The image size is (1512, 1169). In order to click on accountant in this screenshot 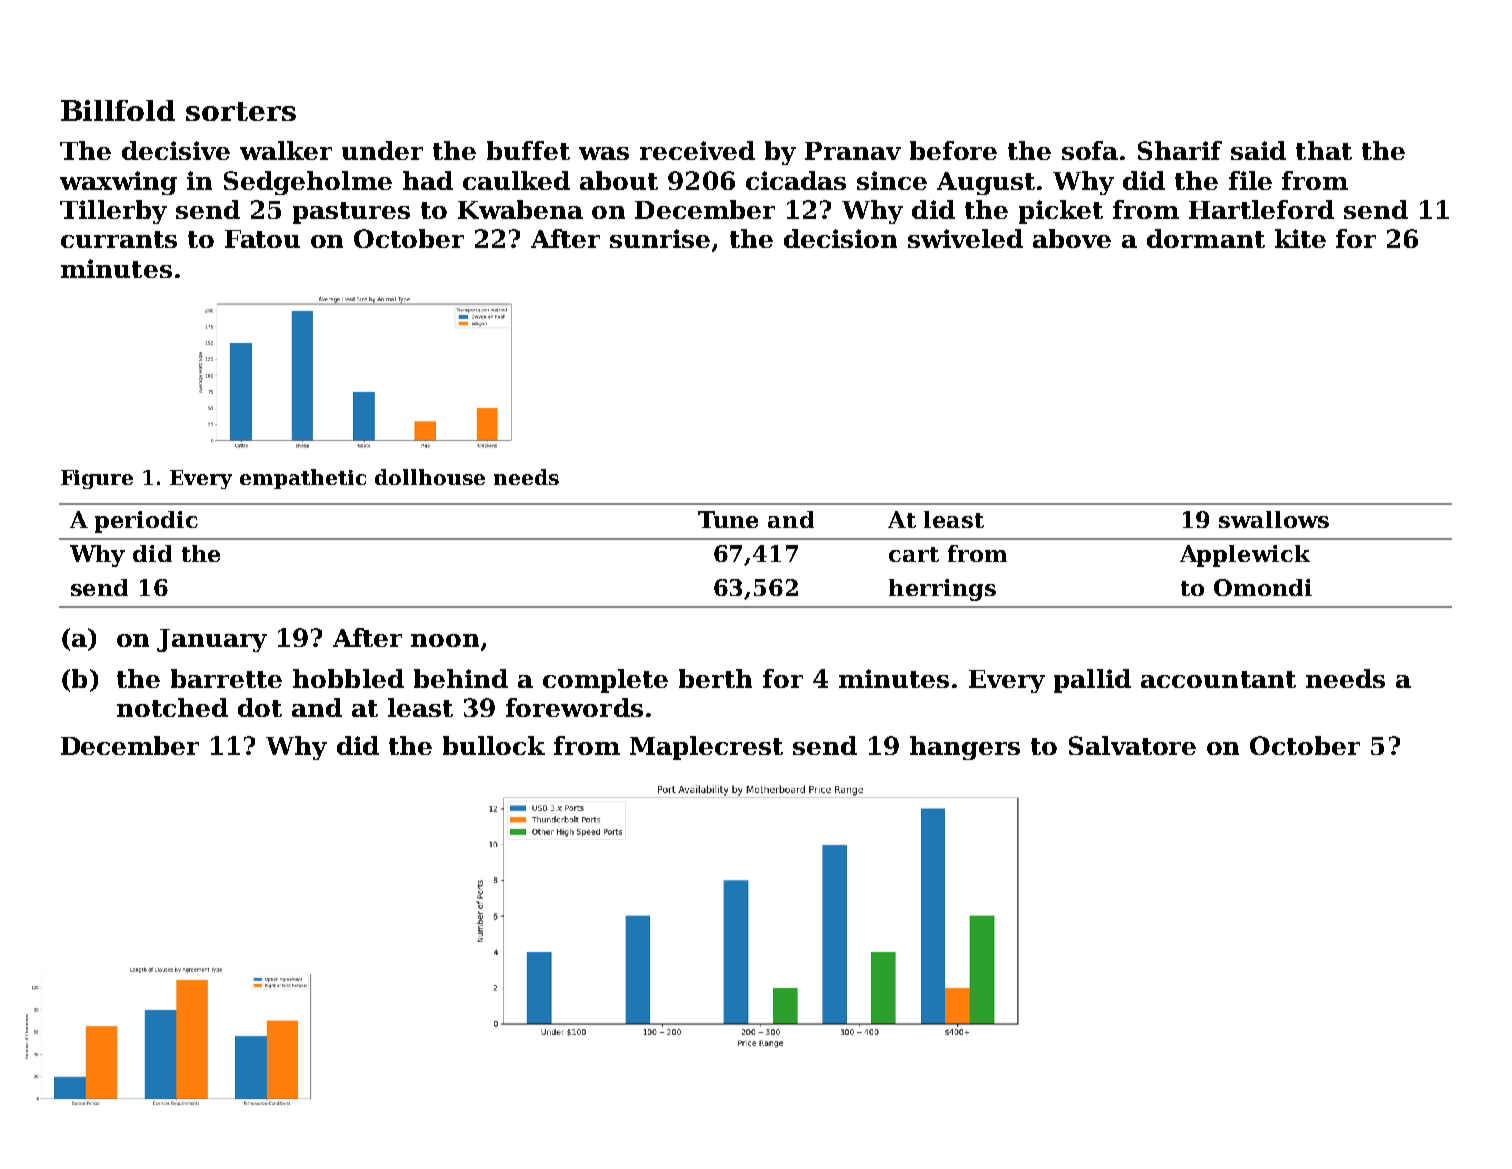, I will do `click(1218, 679)`.
